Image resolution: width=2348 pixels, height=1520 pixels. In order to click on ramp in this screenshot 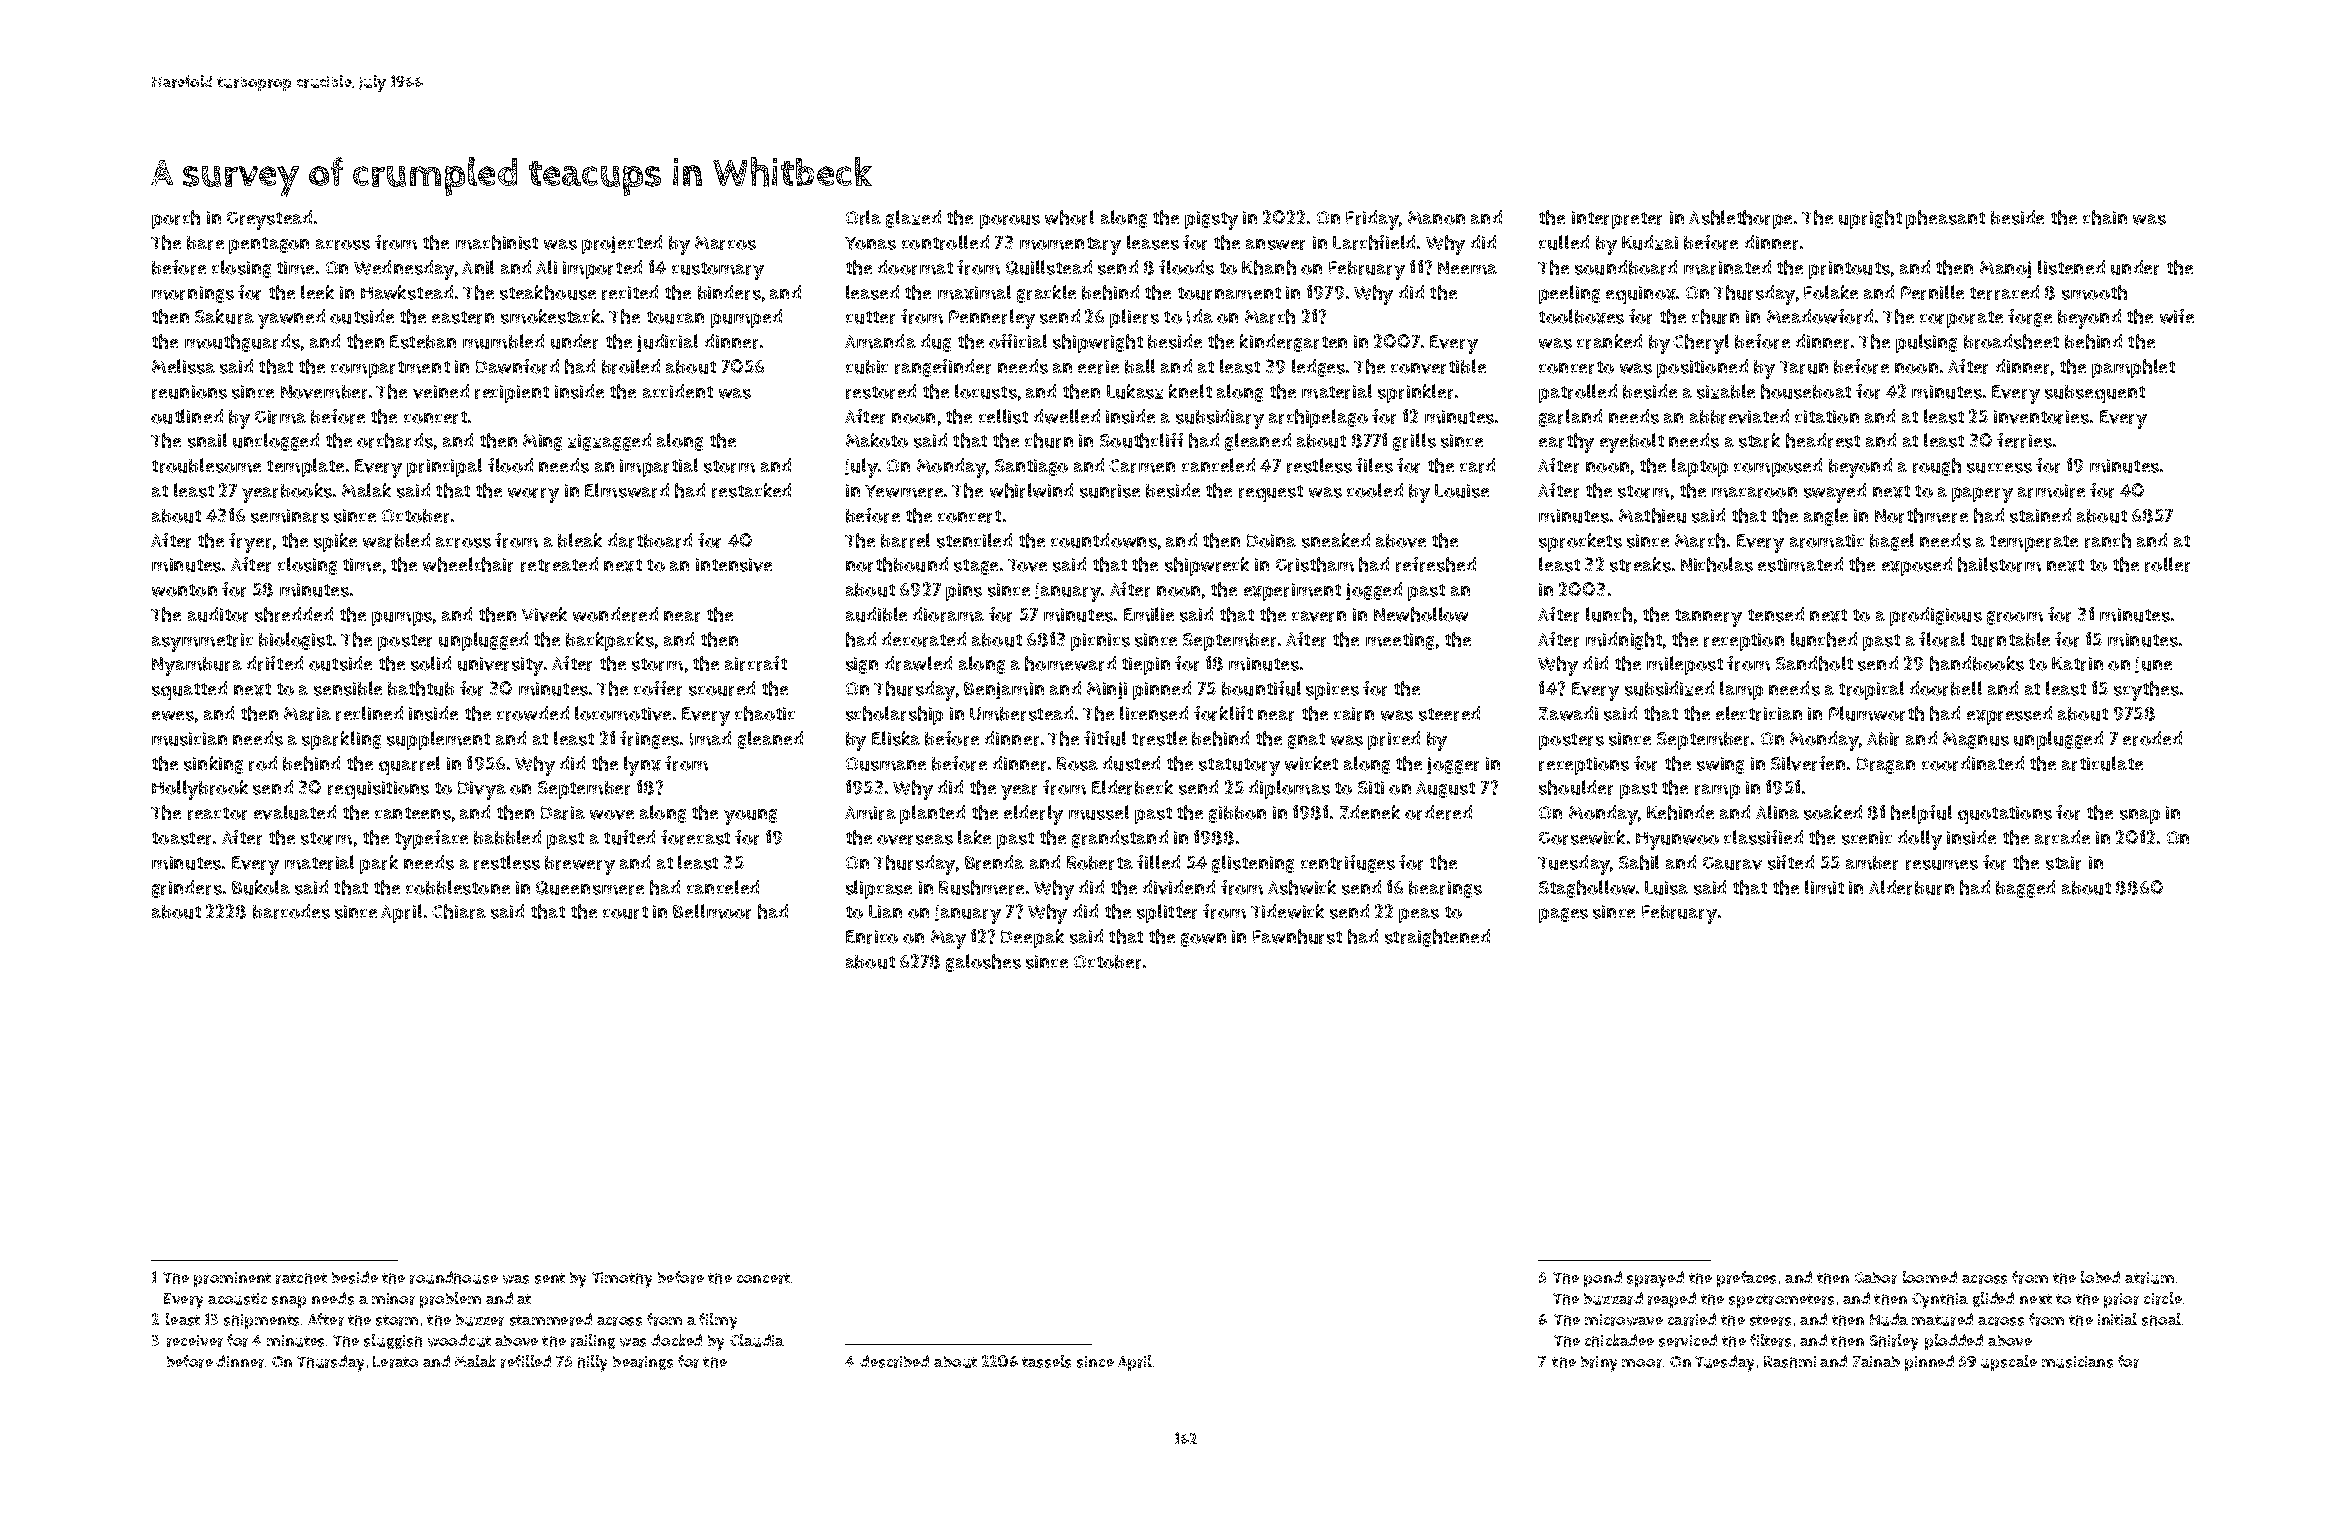, I will do `click(1717, 791)`.
